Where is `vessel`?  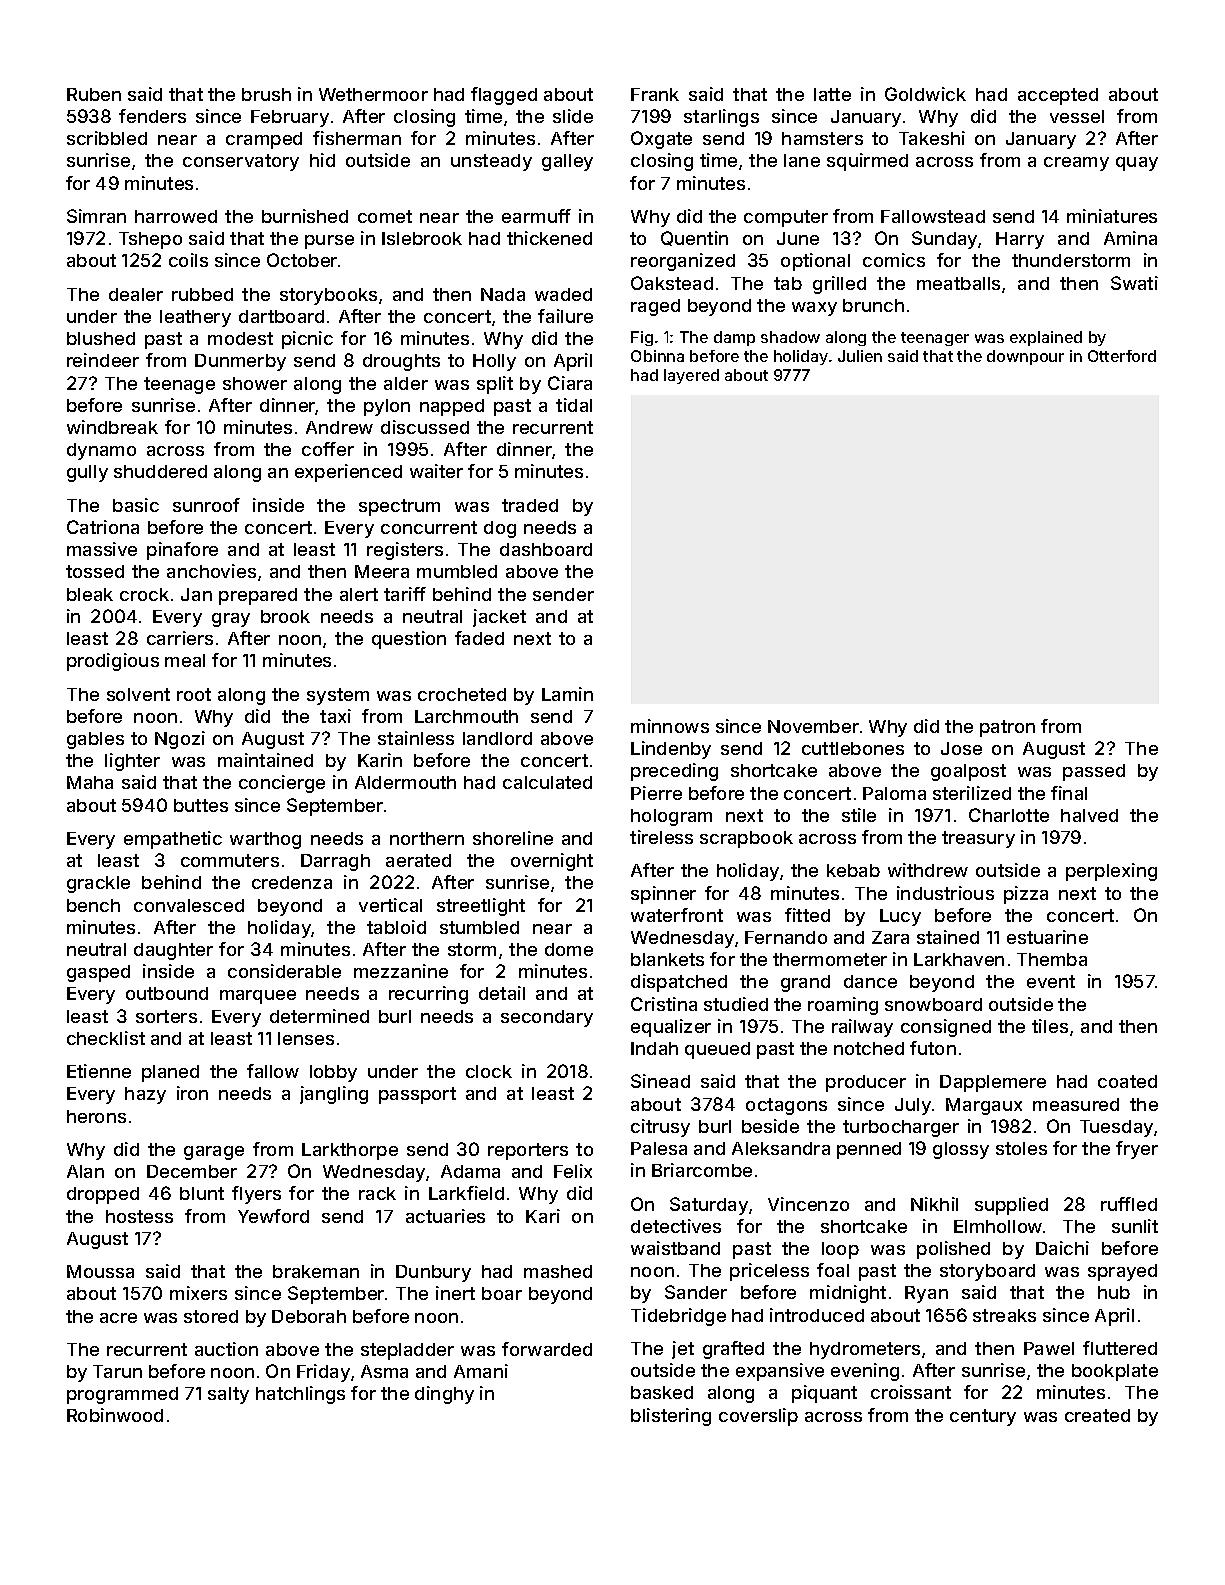 vessel is located at coordinates (1077, 116).
